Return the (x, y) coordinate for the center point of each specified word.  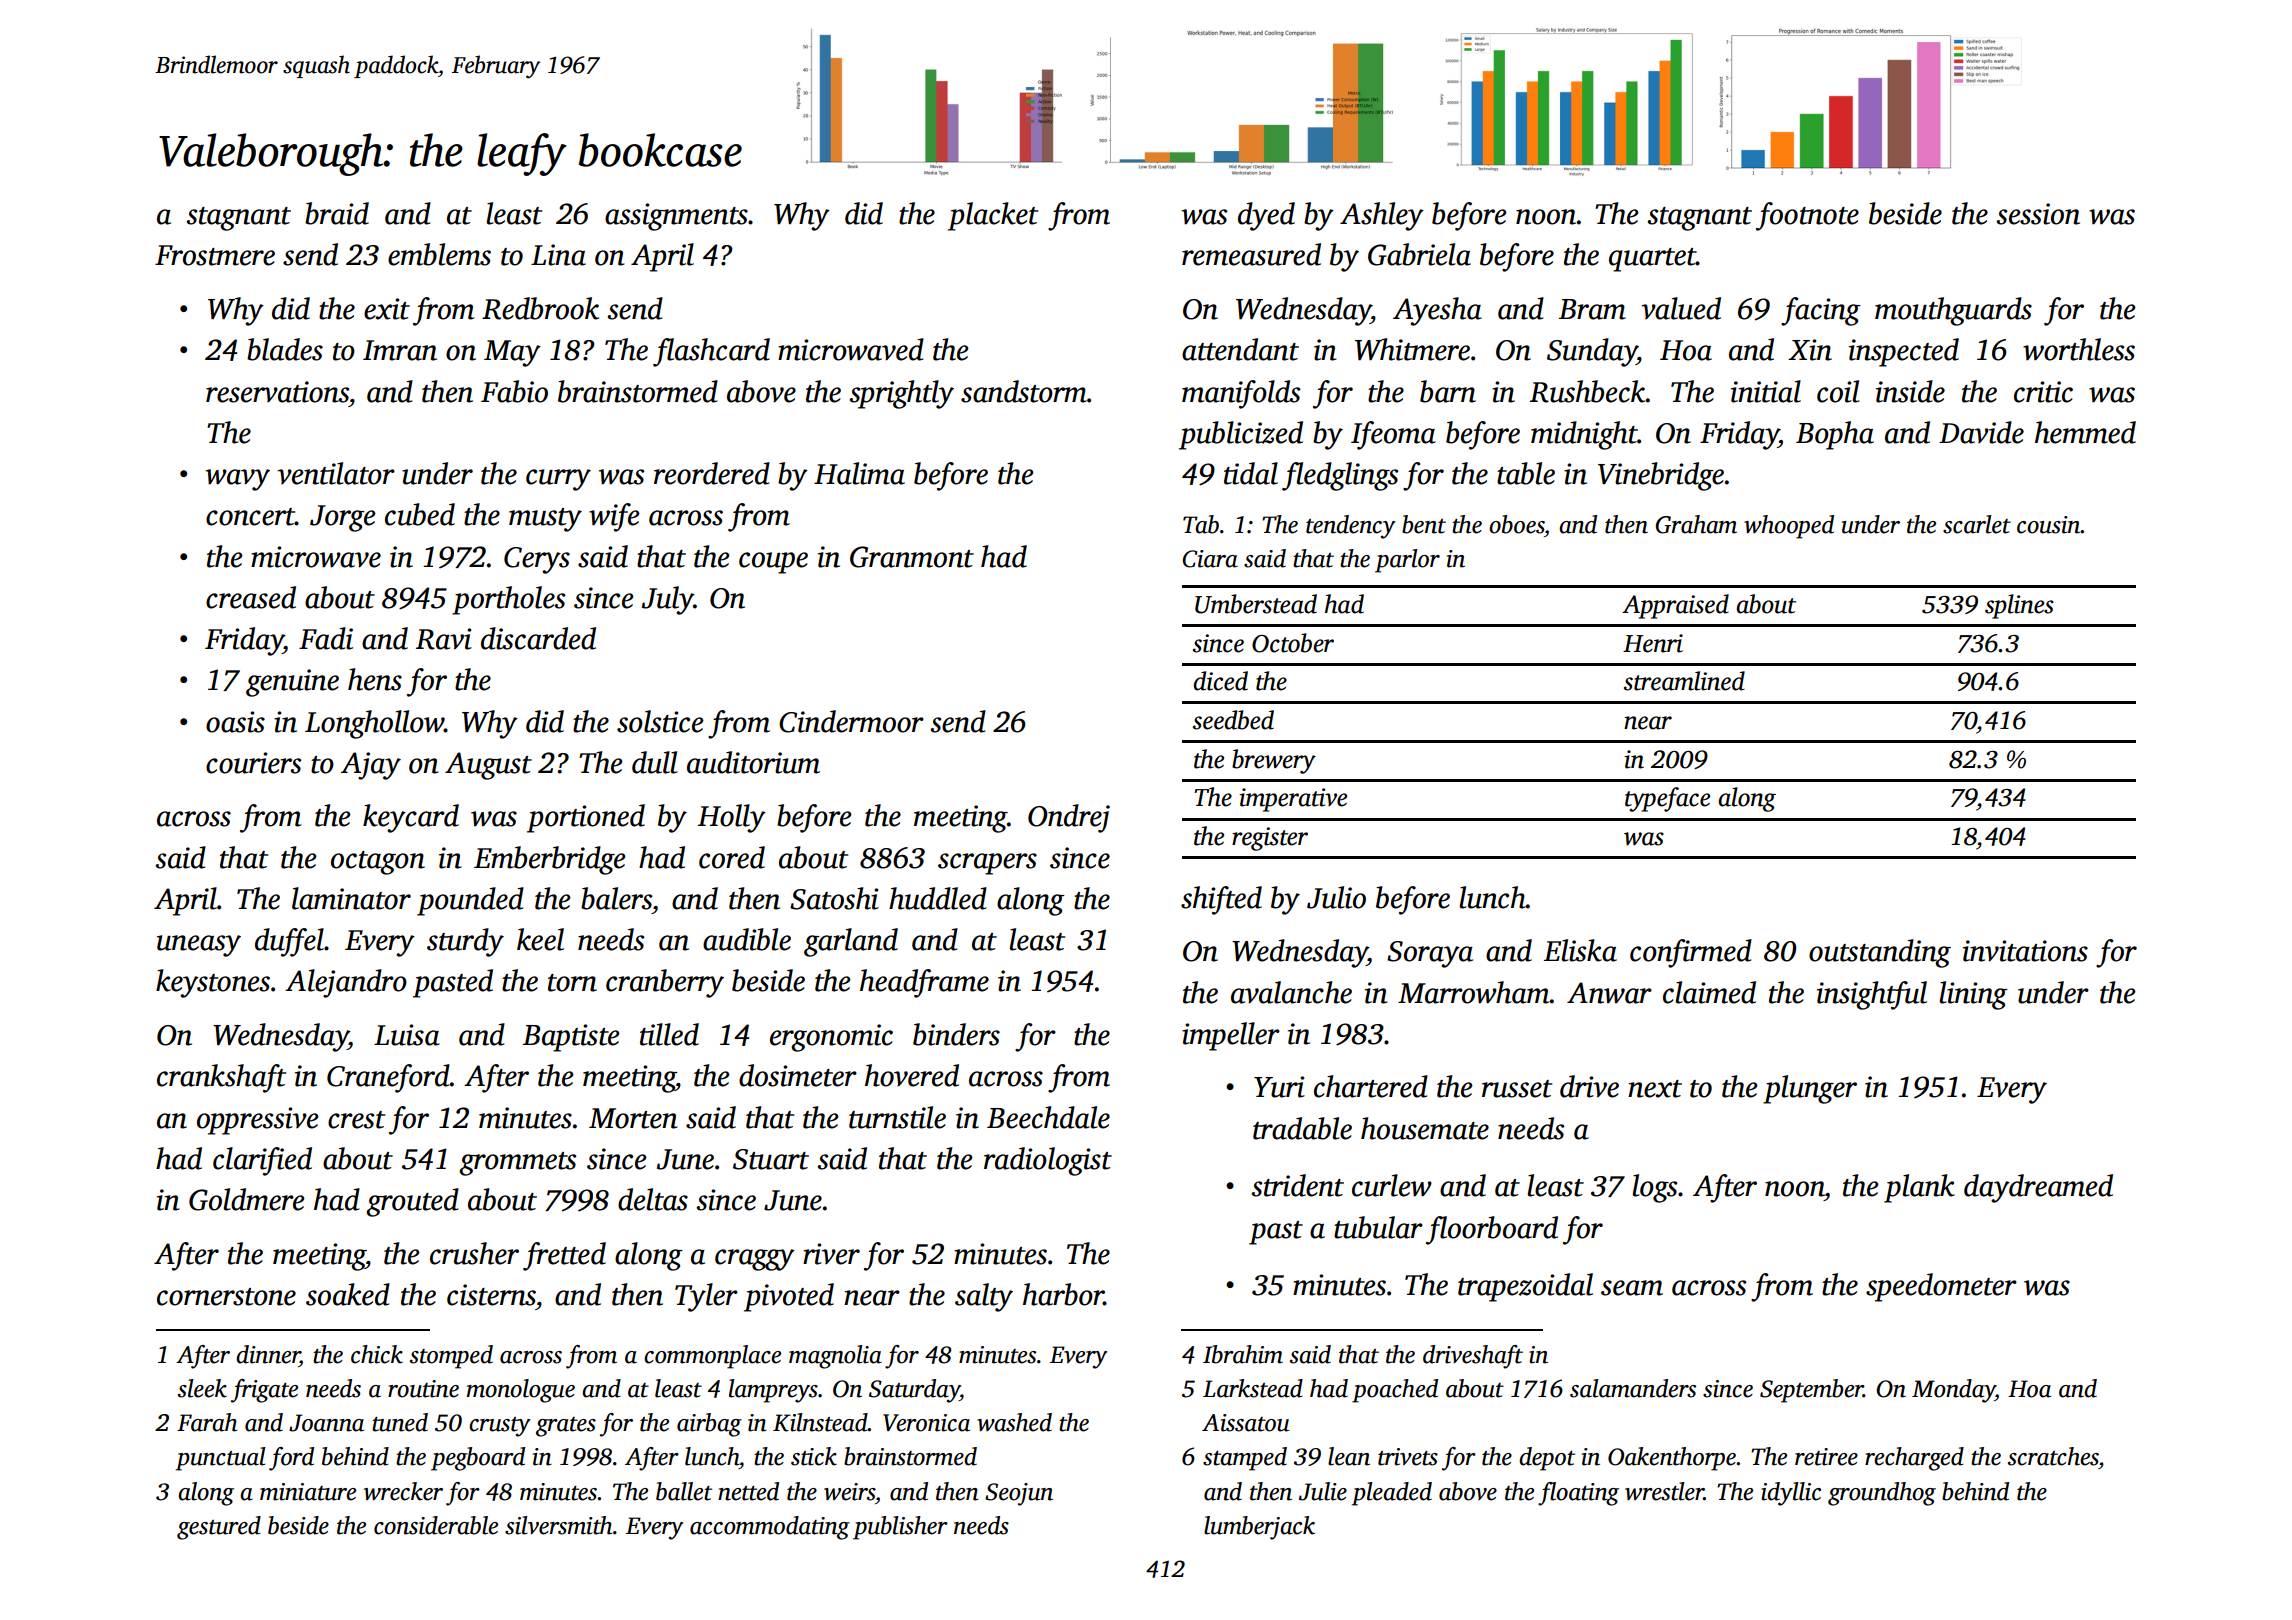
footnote (1807, 216)
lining (1973, 995)
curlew (1392, 1185)
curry (558, 480)
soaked (348, 1294)
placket (993, 216)
